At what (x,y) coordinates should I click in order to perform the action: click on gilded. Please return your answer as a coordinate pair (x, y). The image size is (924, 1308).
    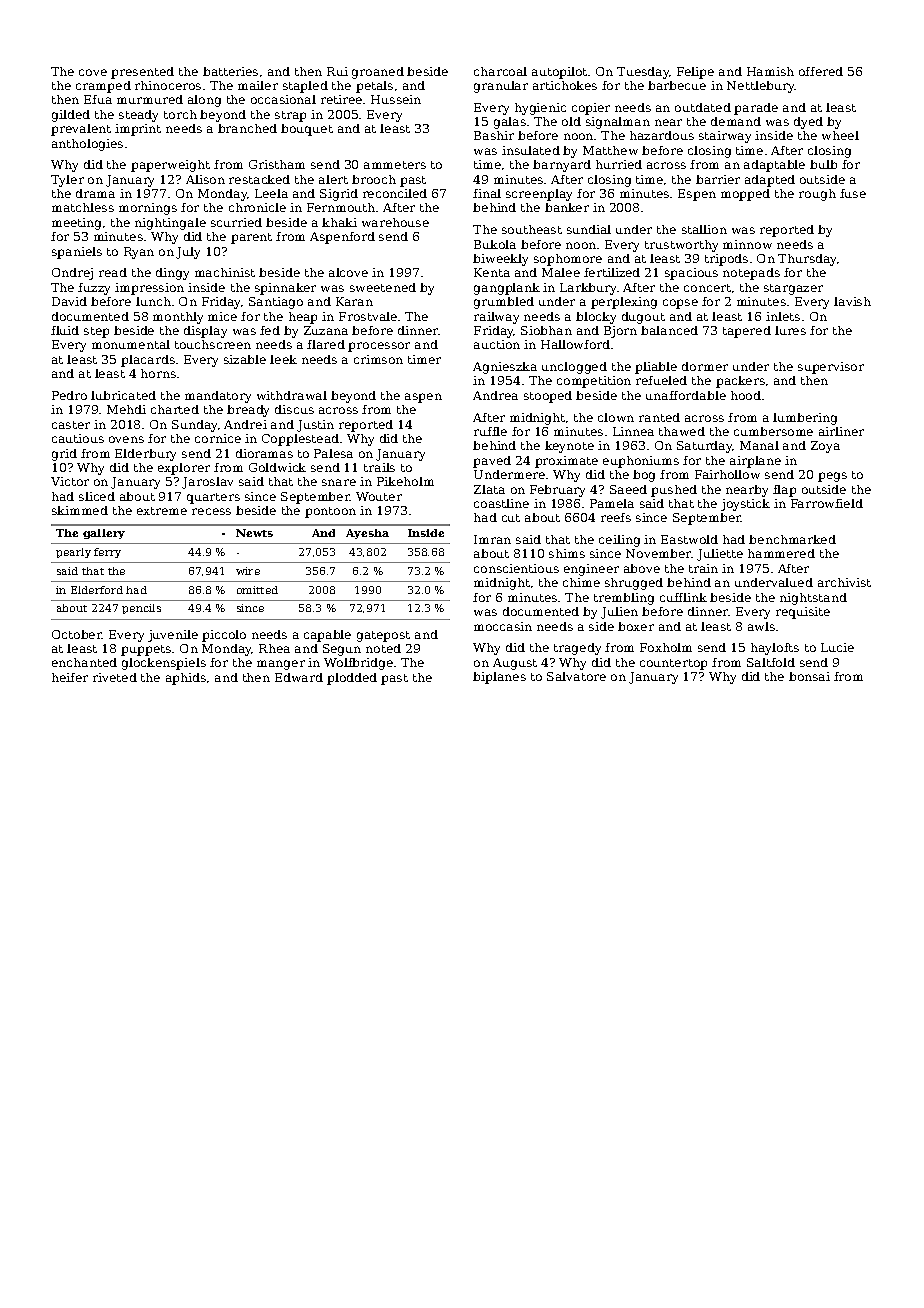
    Looking at the image, I should click on (71, 116).
